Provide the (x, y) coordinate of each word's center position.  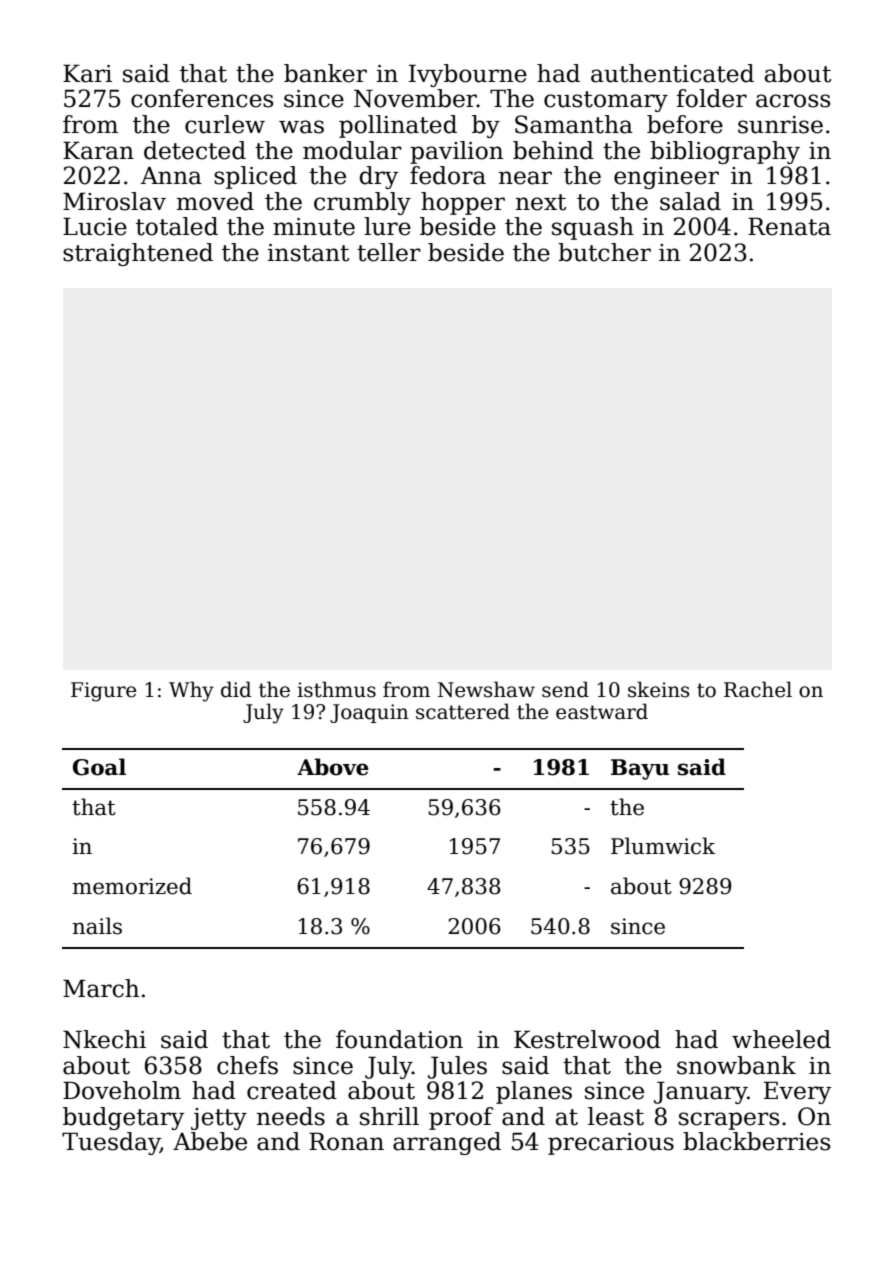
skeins (659, 689)
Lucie (95, 226)
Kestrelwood (587, 1039)
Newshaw (486, 689)
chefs (247, 1065)
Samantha (574, 124)
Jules (457, 1067)
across (793, 101)
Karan (98, 150)
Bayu (640, 769)
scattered (463, 711)
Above (333, 767)
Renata (789, 226)
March (101, 988)
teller (389, 252)
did (236, 689)
